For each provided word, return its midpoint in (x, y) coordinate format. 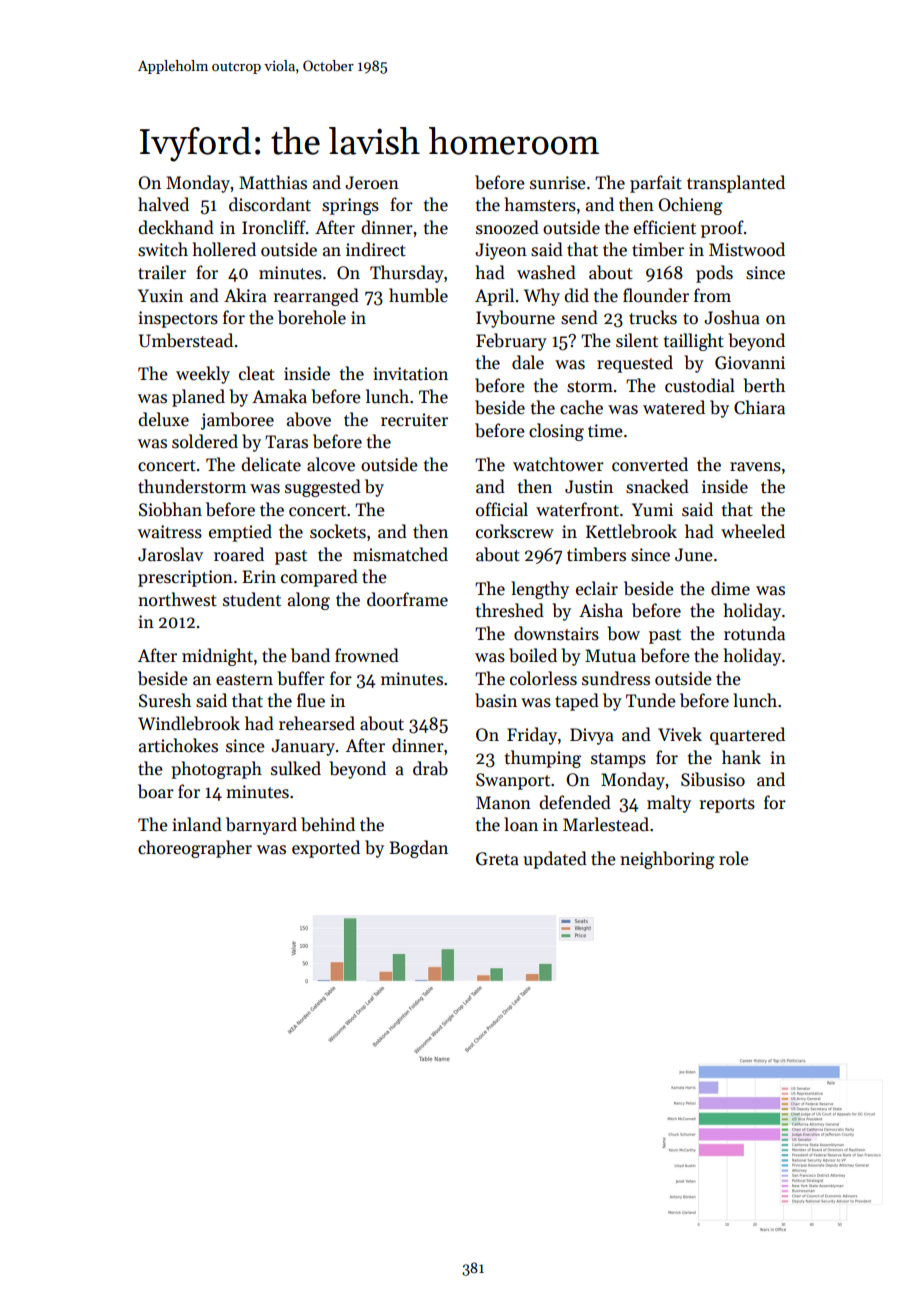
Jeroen (372, 183)
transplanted (736, 184)
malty (669, 804)
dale (528, 362)
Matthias (273, 182)
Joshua (732, 317)
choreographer (195, 849)
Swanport (513, 781)
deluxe (163, 419)
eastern (244, 680)
